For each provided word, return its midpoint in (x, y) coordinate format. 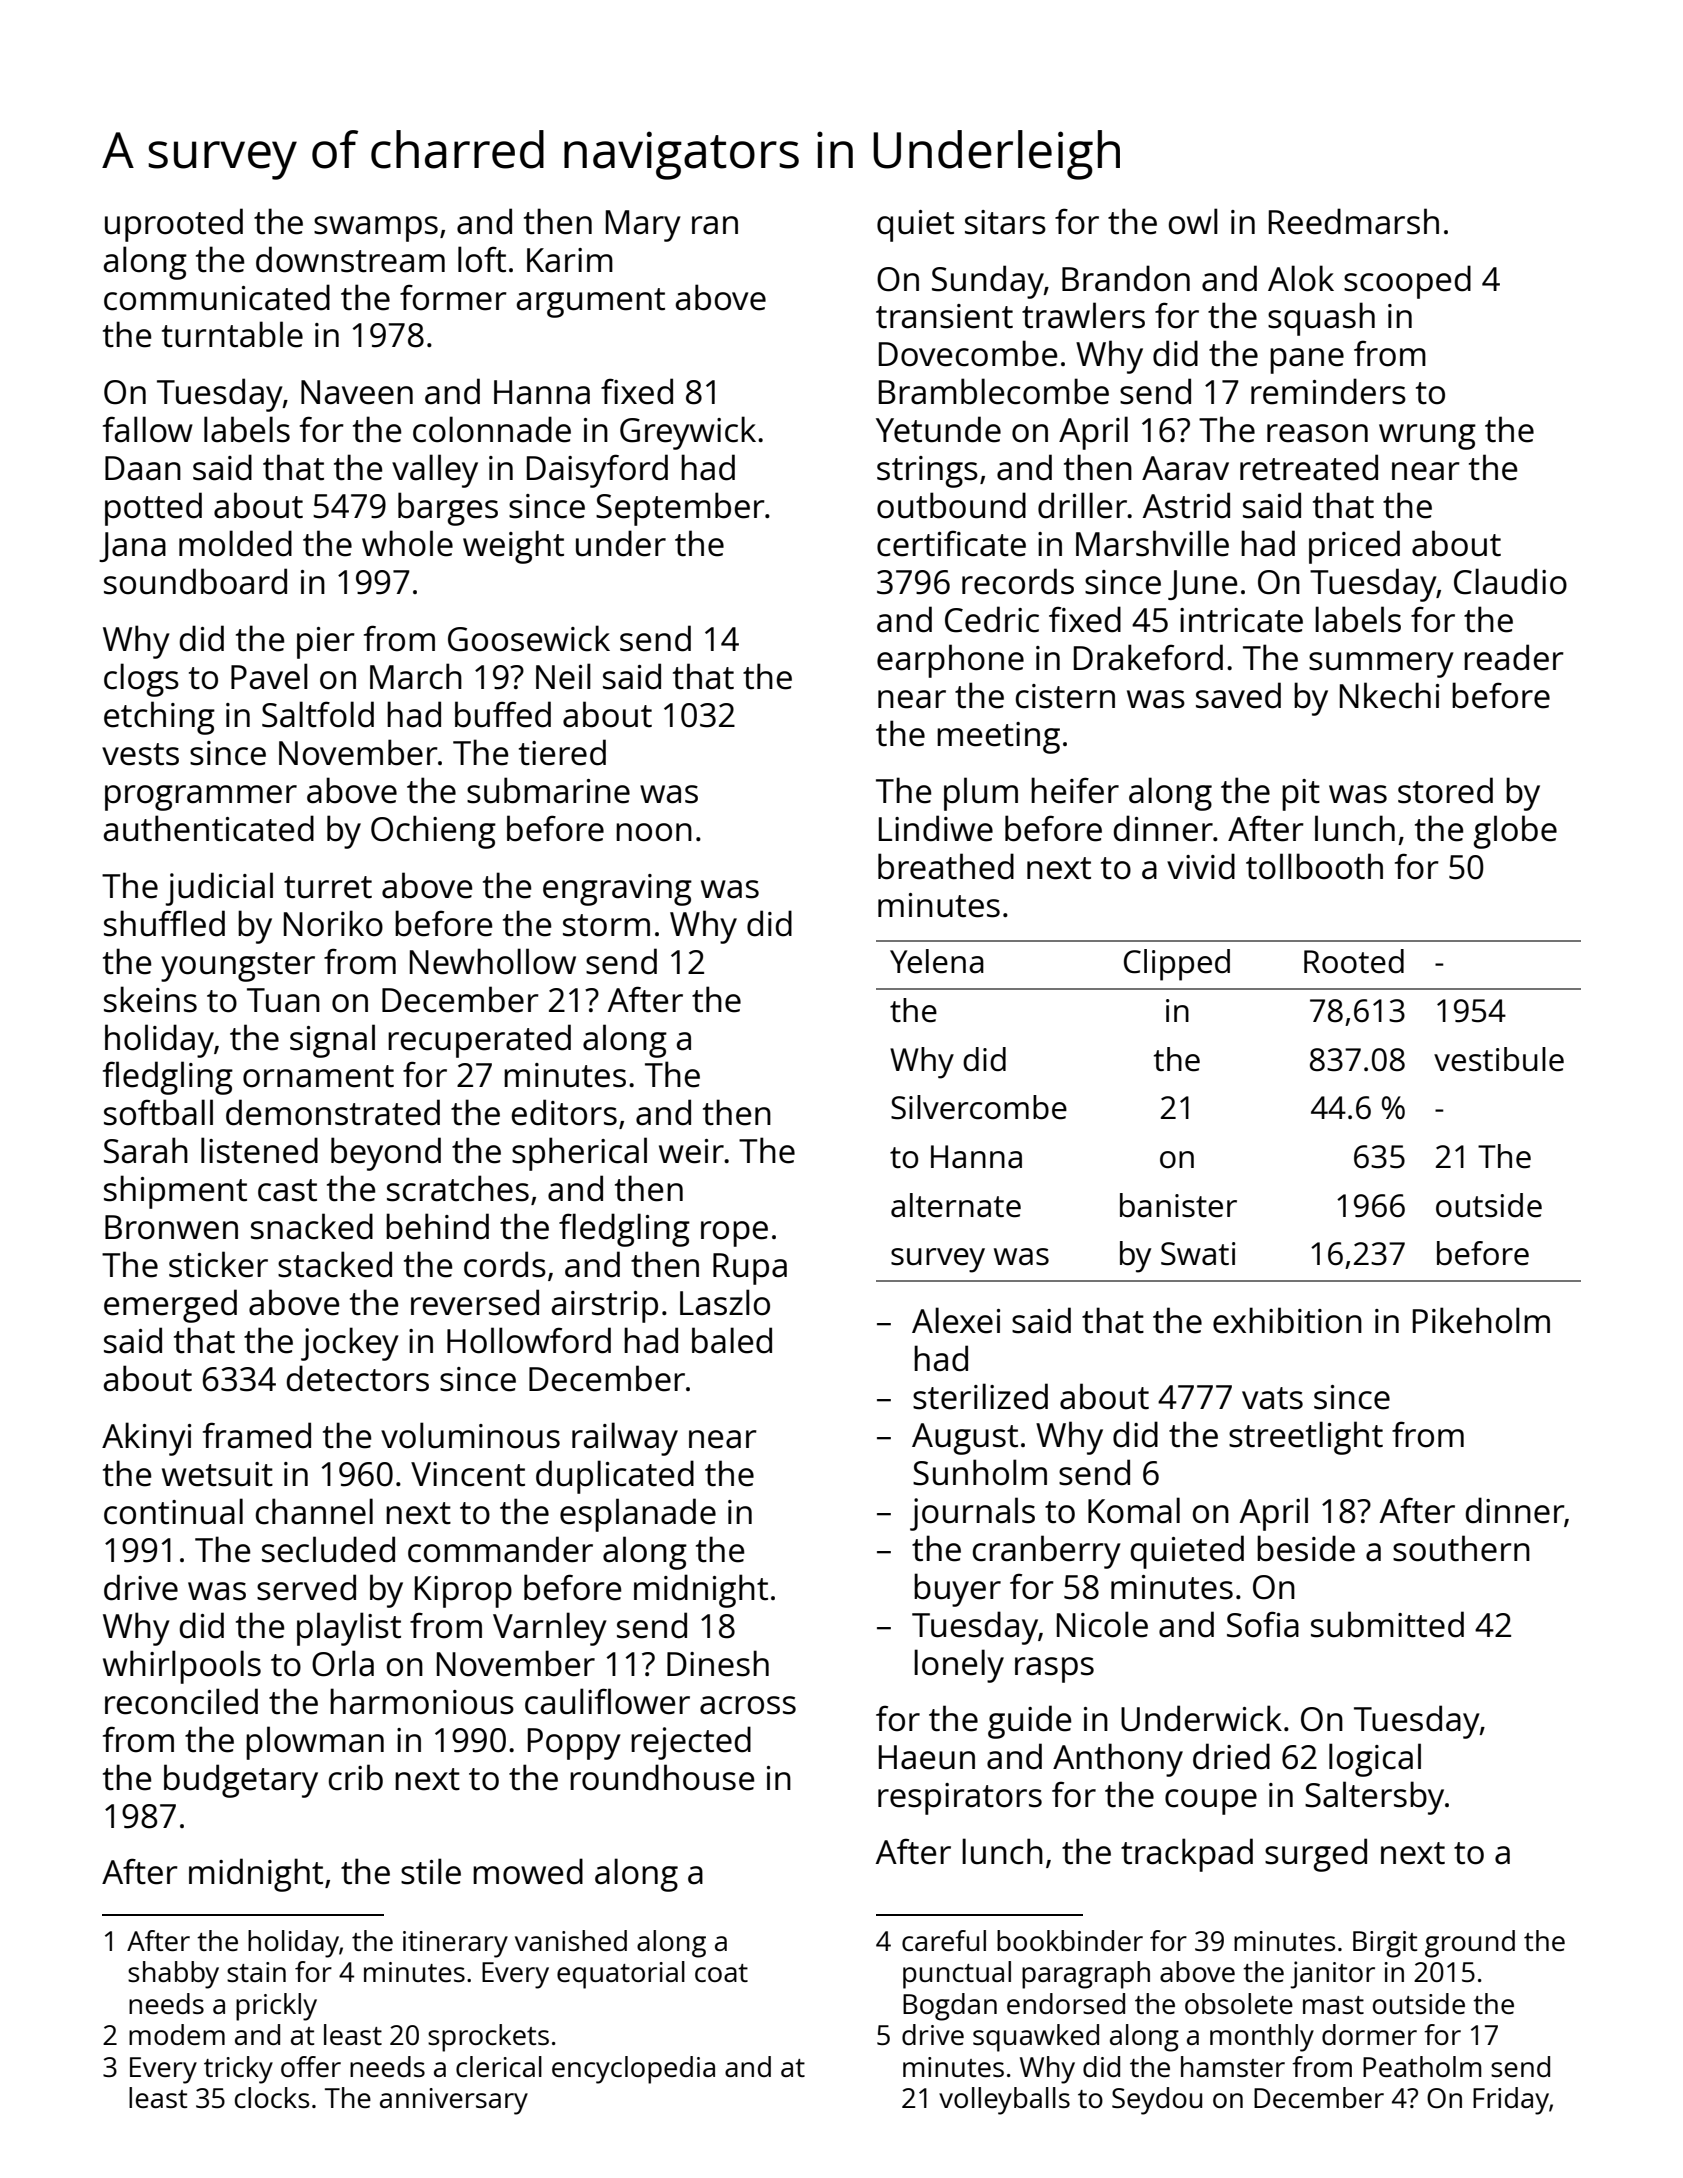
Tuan (283, 1000)
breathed (946, 866)
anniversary (454, 2101)
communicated (217, 297)
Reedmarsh (1354, 221)
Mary (643, 226)
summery (1381, 665)
